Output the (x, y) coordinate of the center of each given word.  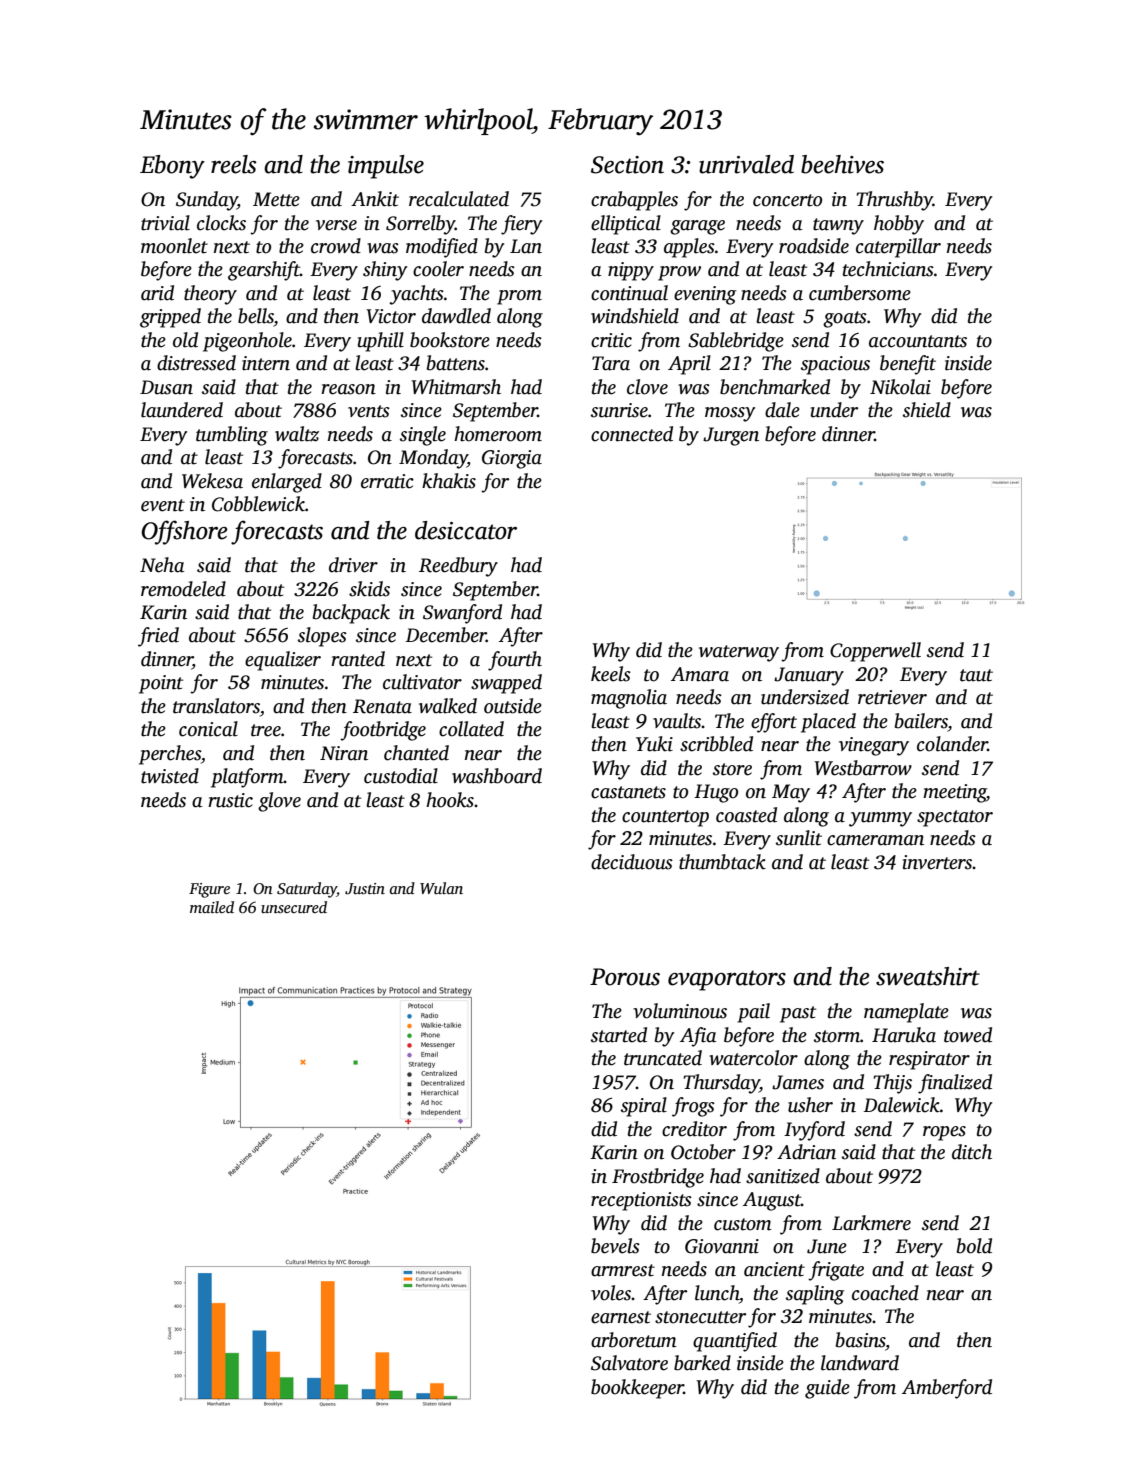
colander (952, 744)
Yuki (654, 744)
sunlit (799, 838)
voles (611, 1293)
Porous (625, 977)
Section (627, 165)
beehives (842, 164)
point (161, 684)
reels (234, 164)
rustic (230, 800)
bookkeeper (637, 1389)
